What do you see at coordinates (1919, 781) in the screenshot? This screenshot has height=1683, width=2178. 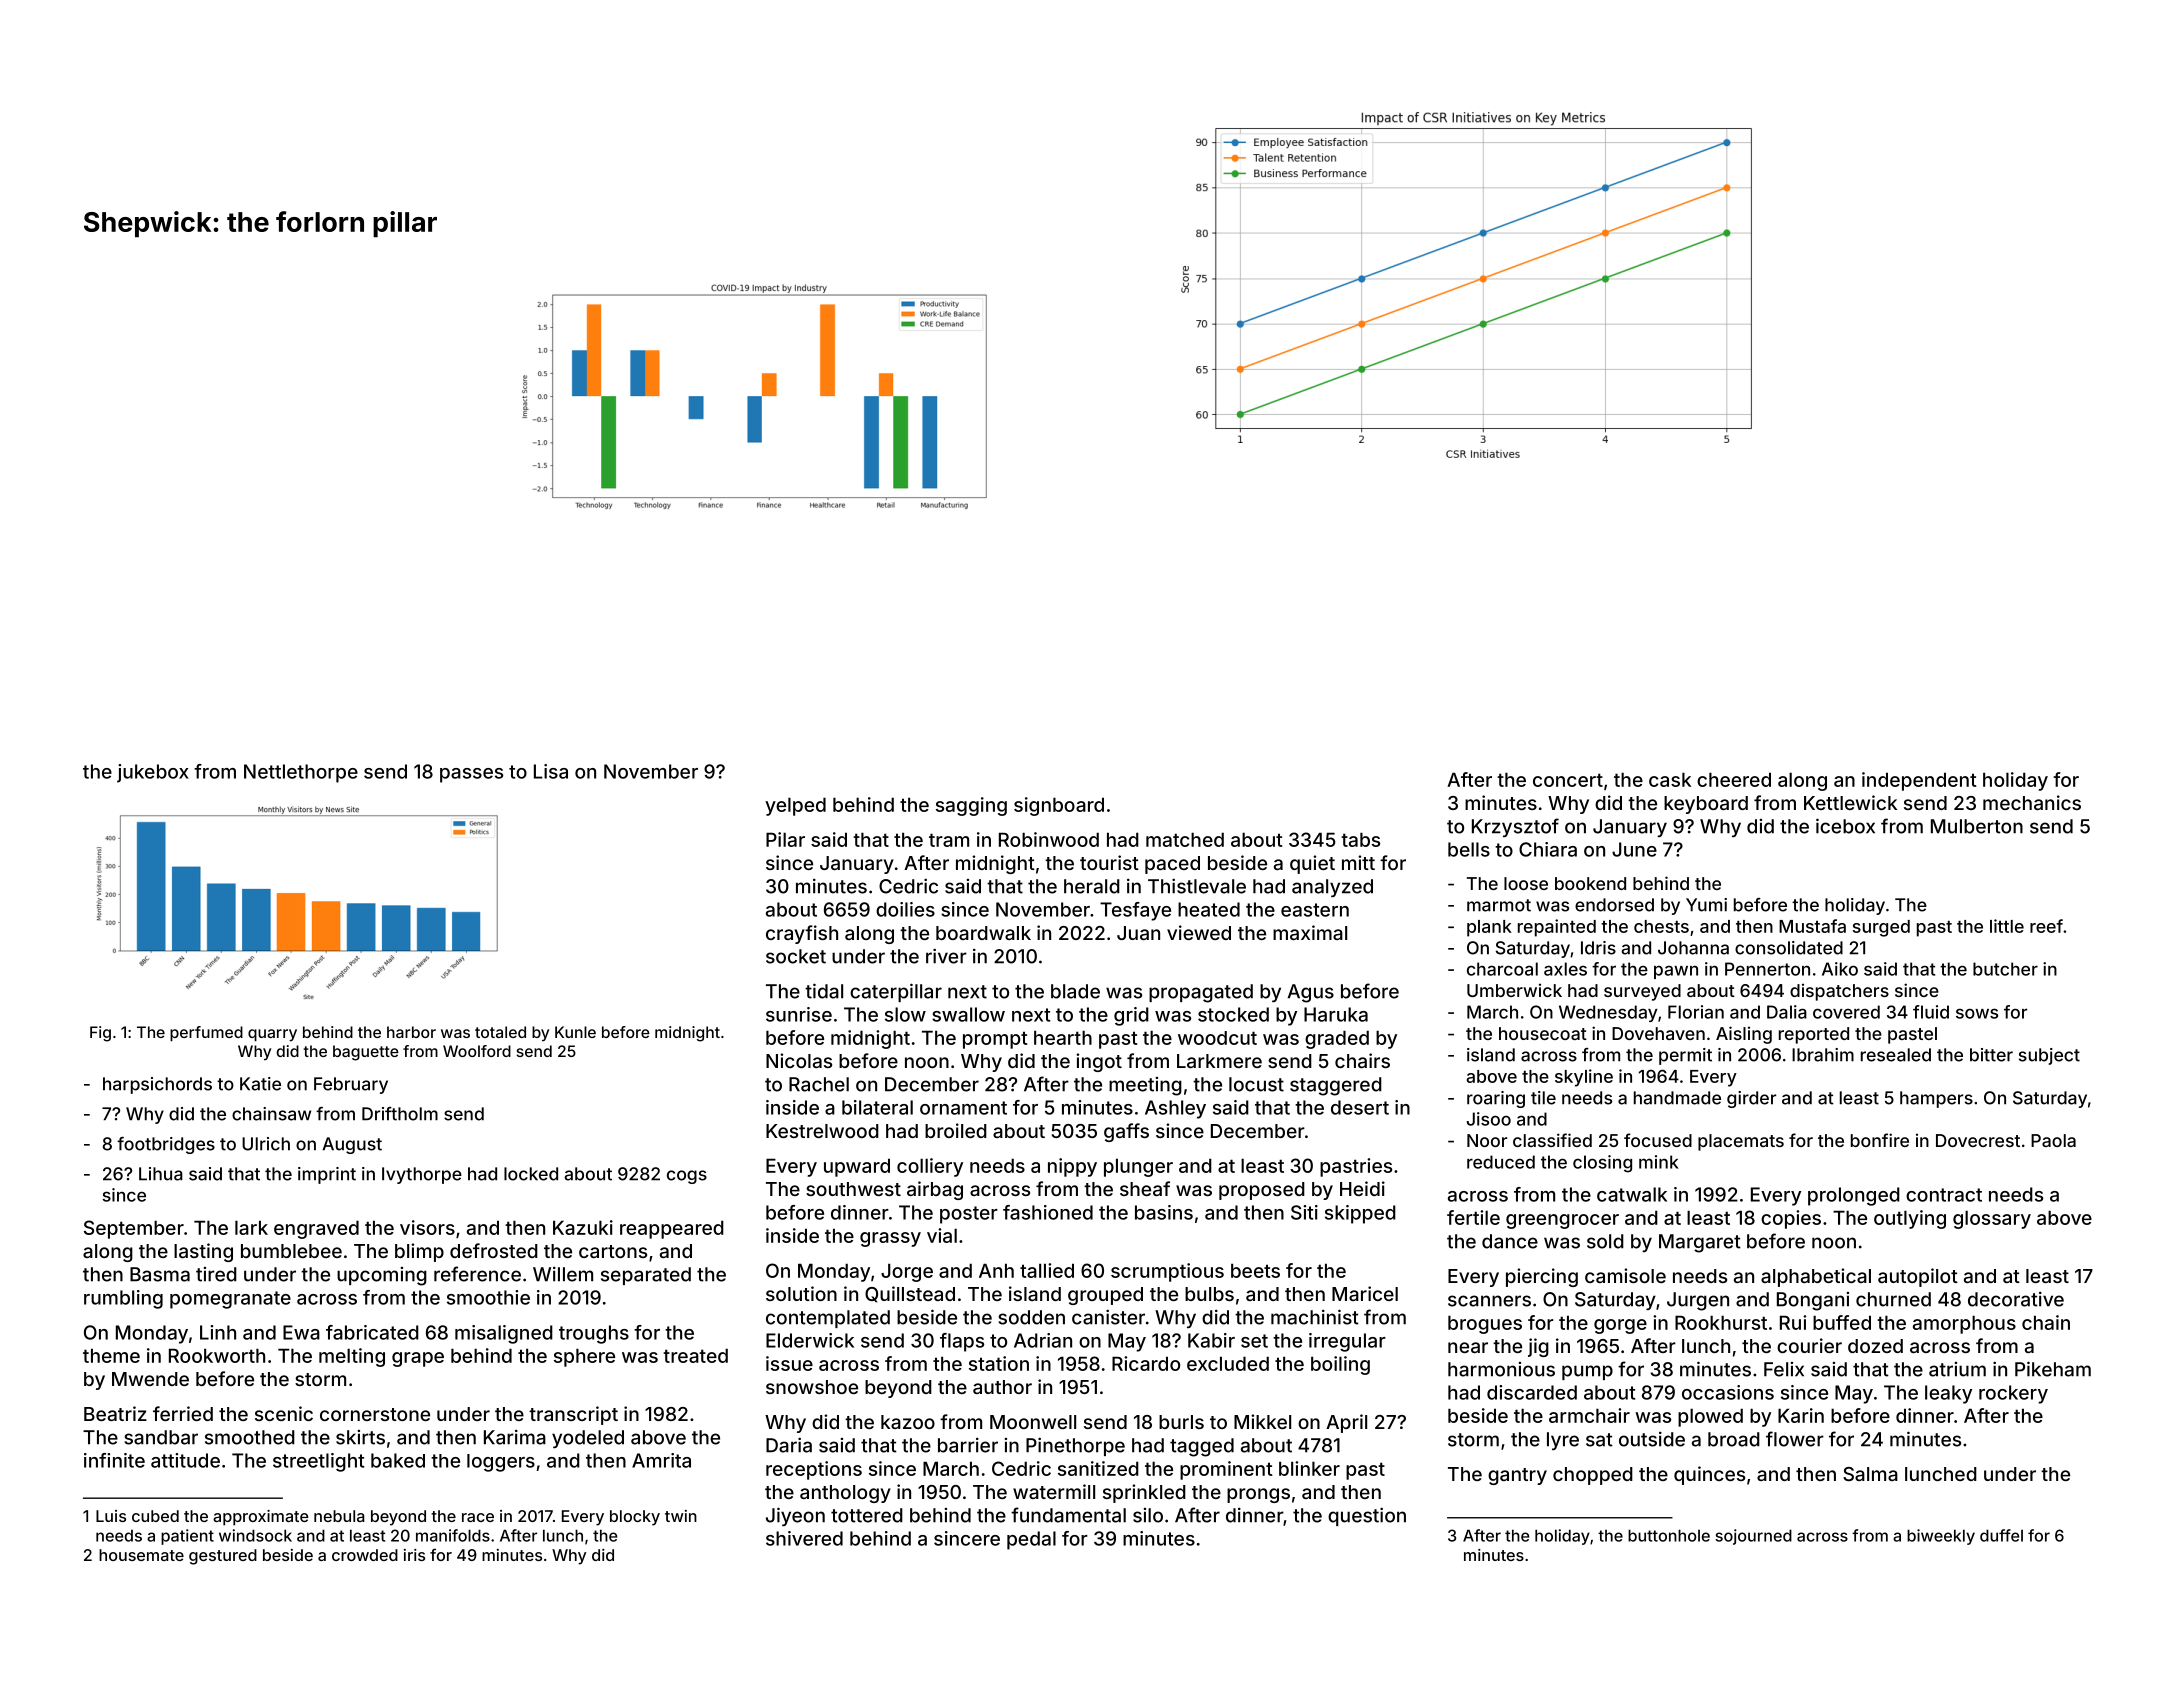 I see `independent` at bounding box center [1919, 781].
